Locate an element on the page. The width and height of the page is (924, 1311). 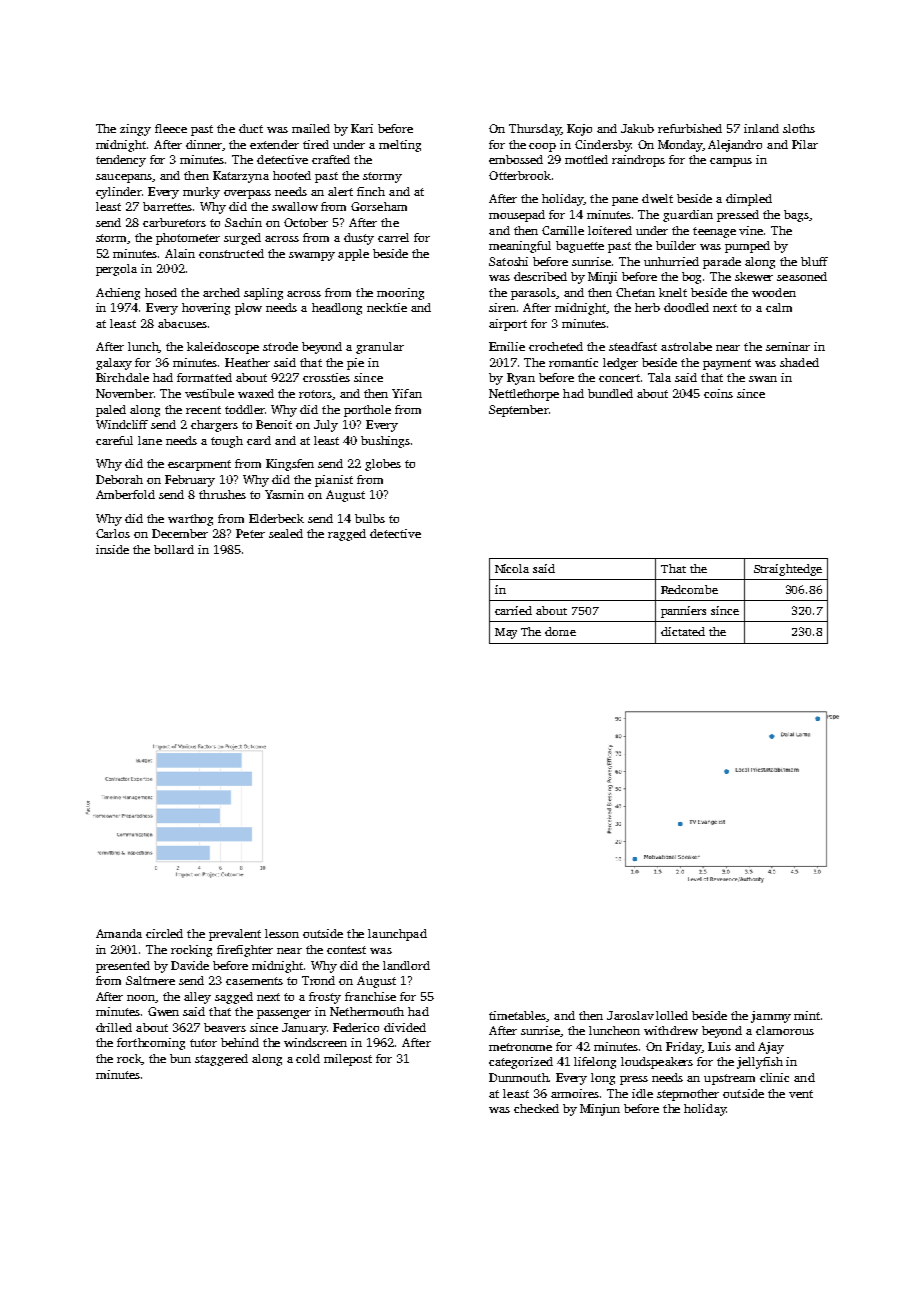
carried is located at coordinates (513, 610).
